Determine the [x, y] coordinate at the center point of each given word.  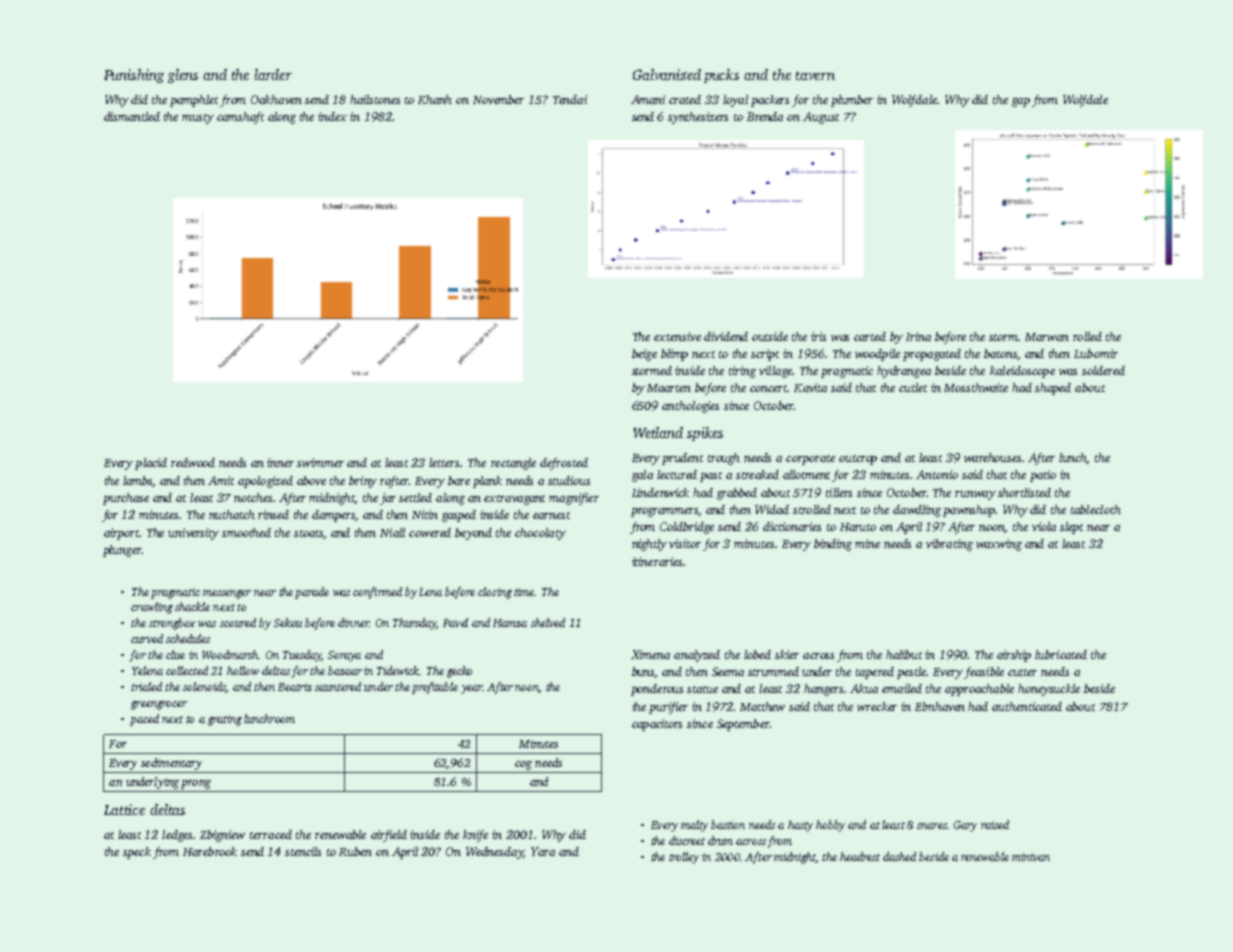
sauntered [338, 686]
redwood [193, 462]
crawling [152, 608]
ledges [177, 836]
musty [198, 119]
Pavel [455, 622]
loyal [735, 101]
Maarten [669, 388]
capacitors [657, 725]
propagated [932, 355]
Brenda [765, 116]
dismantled [132, 116]
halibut [904, 654]
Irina [918, 336]
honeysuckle [1049, 690]
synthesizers [698, 118]
